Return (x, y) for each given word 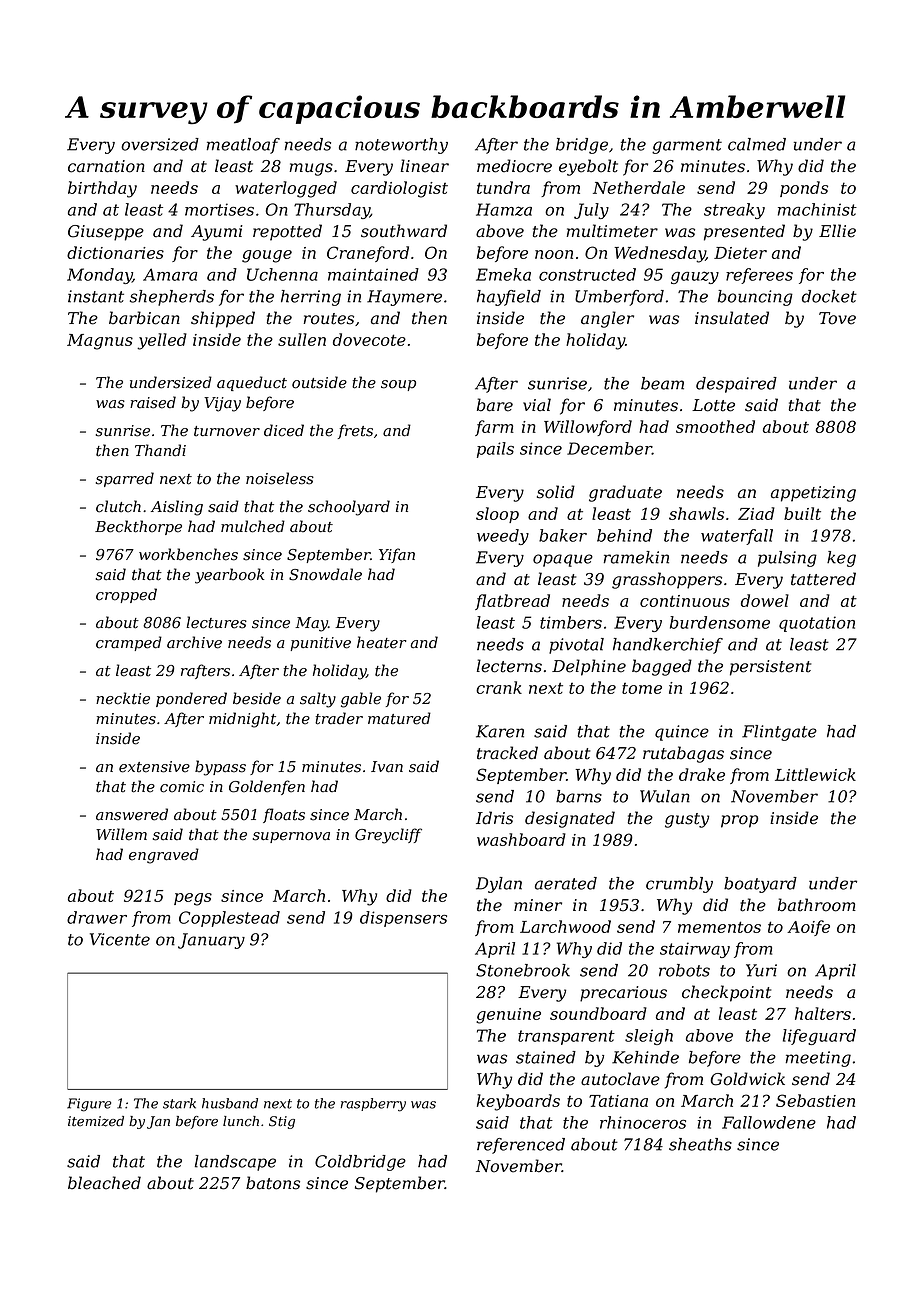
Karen (500, 731)
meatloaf (243, 146)
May (311, 624)
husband (230, 1103)
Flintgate (779, 733)
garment (687, 146)
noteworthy (401, 146)
